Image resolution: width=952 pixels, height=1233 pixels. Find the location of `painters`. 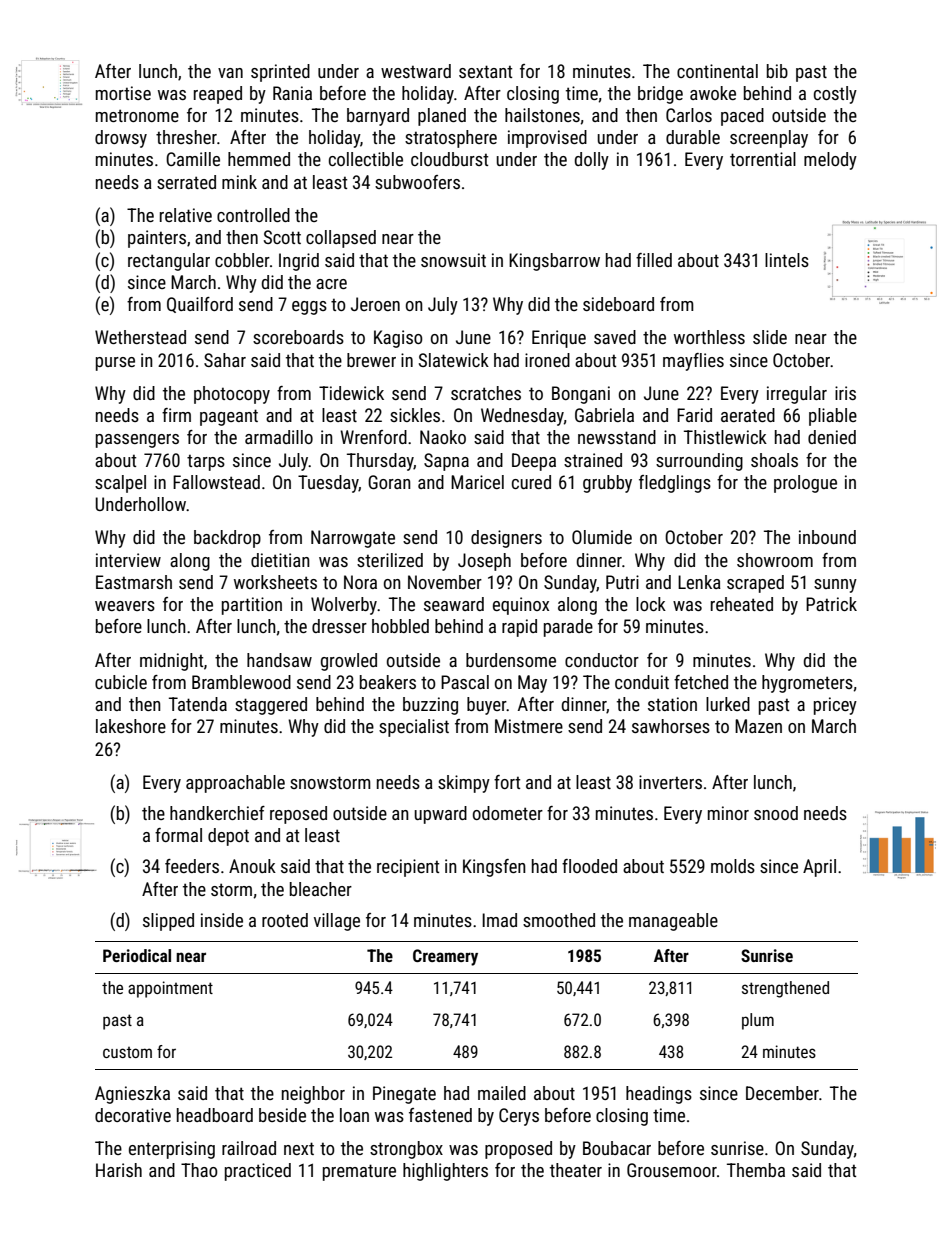

painters is located at coordinates (157, 239).
